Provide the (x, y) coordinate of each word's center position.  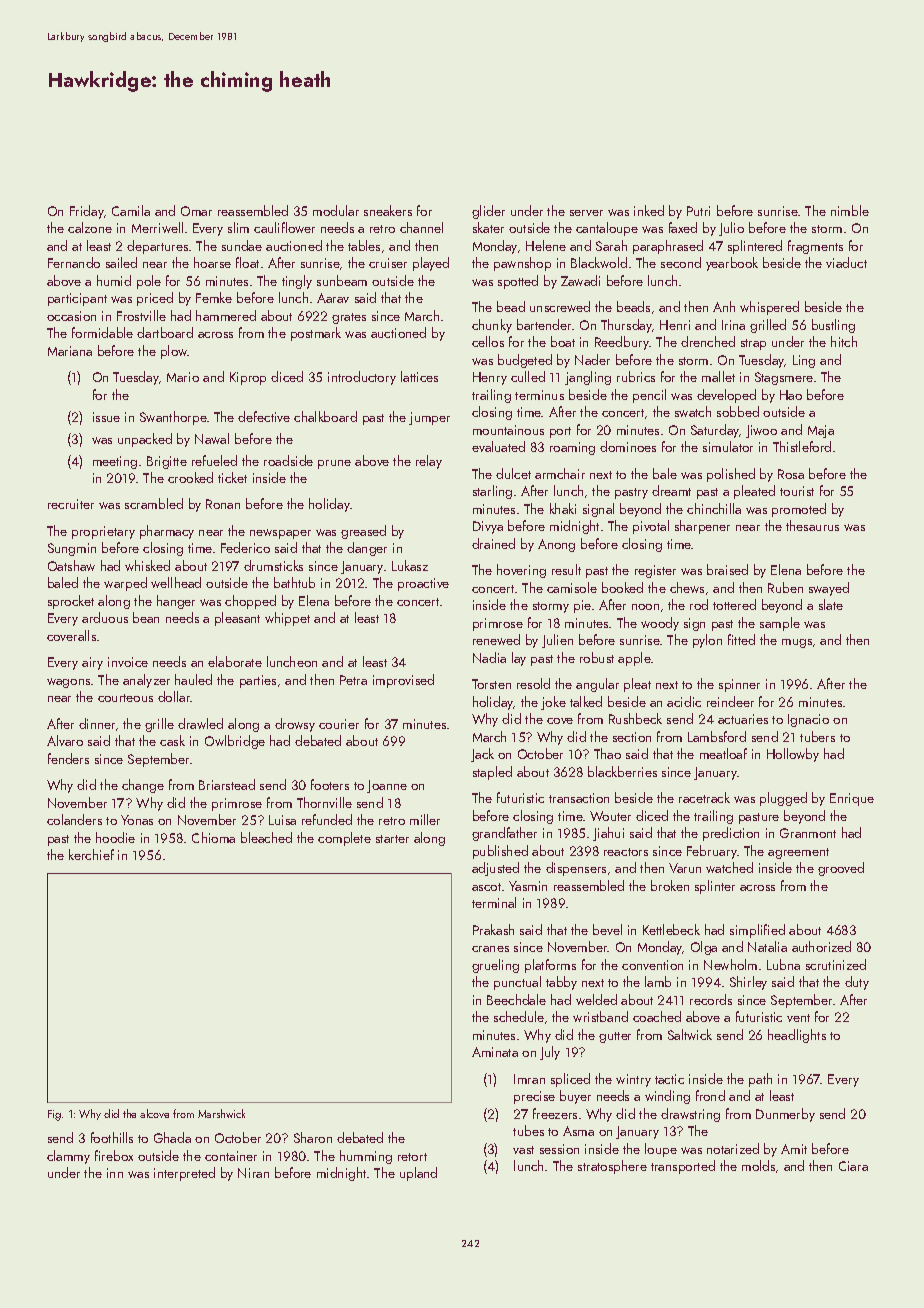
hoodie (115, 837)
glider (488, 212)
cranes (490, 949)
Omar (196, 211)
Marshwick (221, 1113)
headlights (797, 1036)
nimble (850, 210)
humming (366, 1157)
